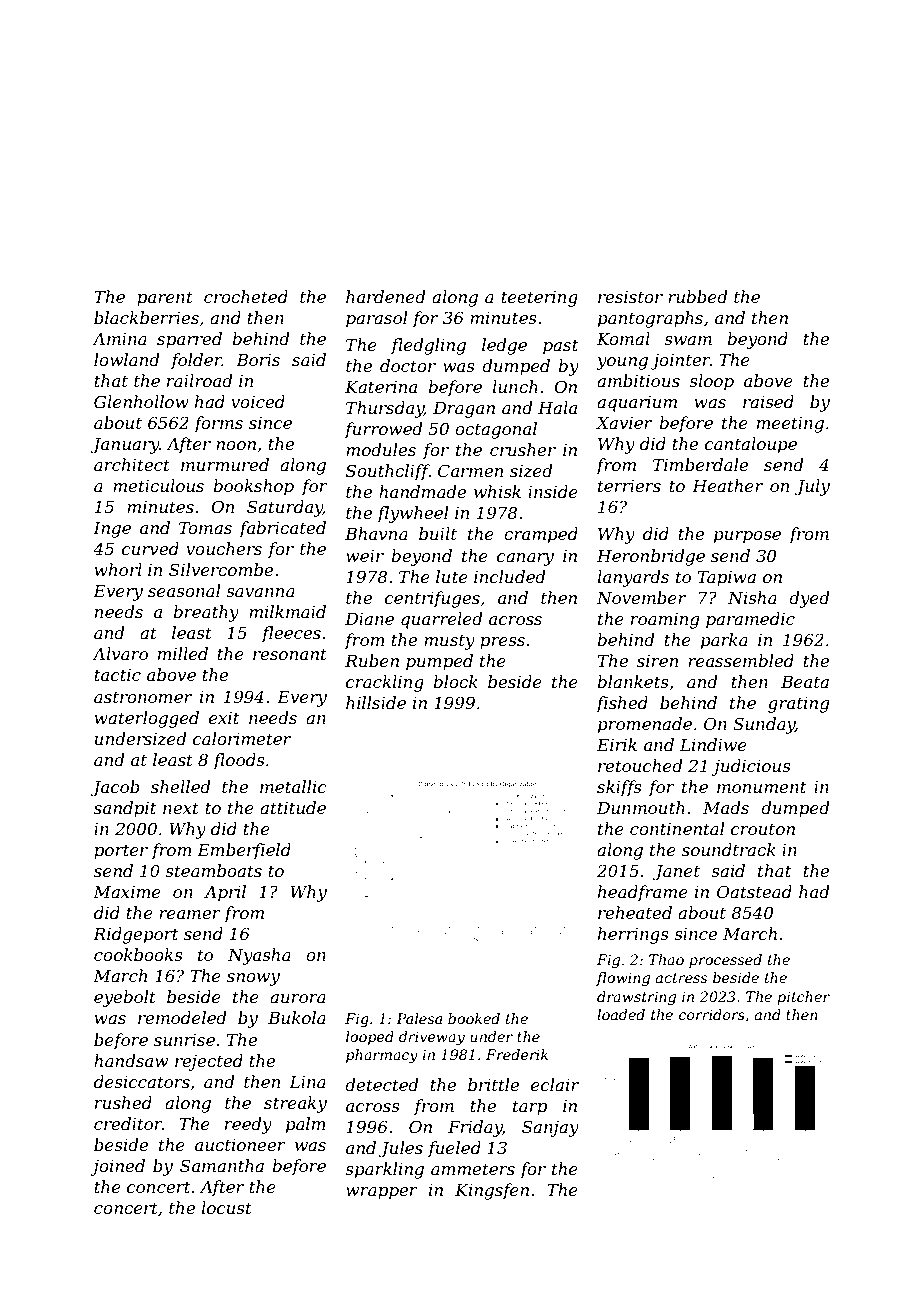 The width and height of the screenshot is (924, 1308). I want to click on monument, so click(762, 787).
